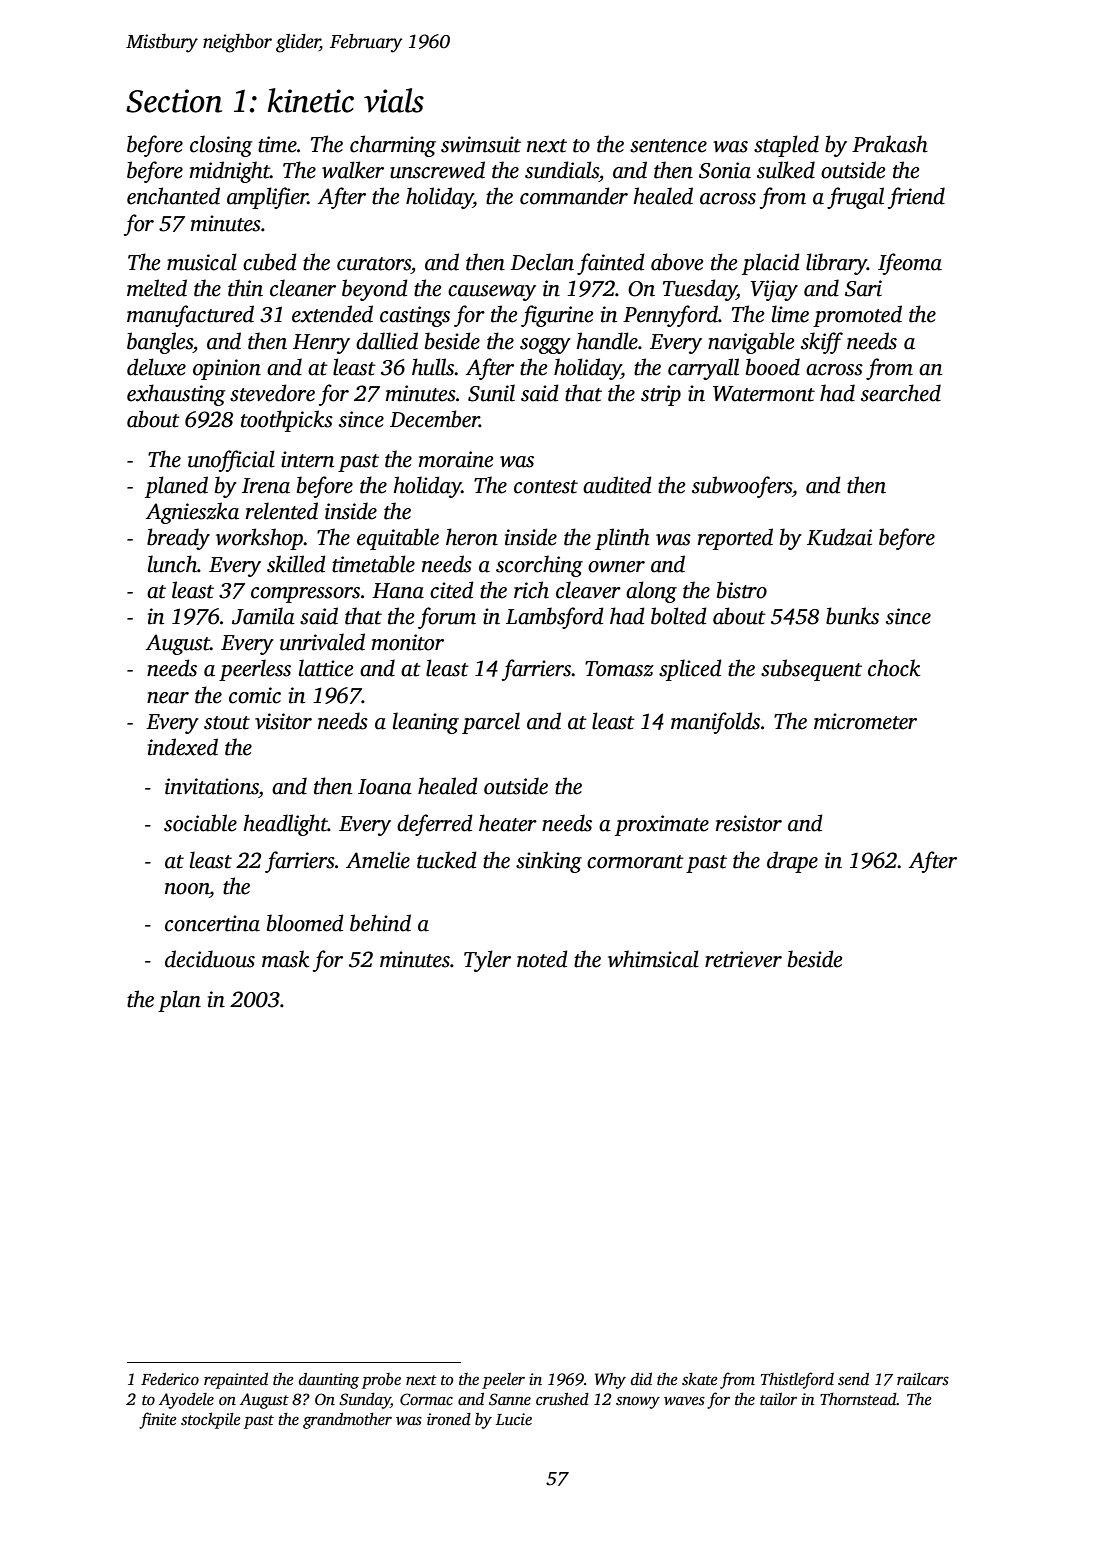 Image resolution: width=1093 pixels, height=1546 pixels. Describe the element at coordinates (894, 668) in the screenshot. I see `chock` at that location.
